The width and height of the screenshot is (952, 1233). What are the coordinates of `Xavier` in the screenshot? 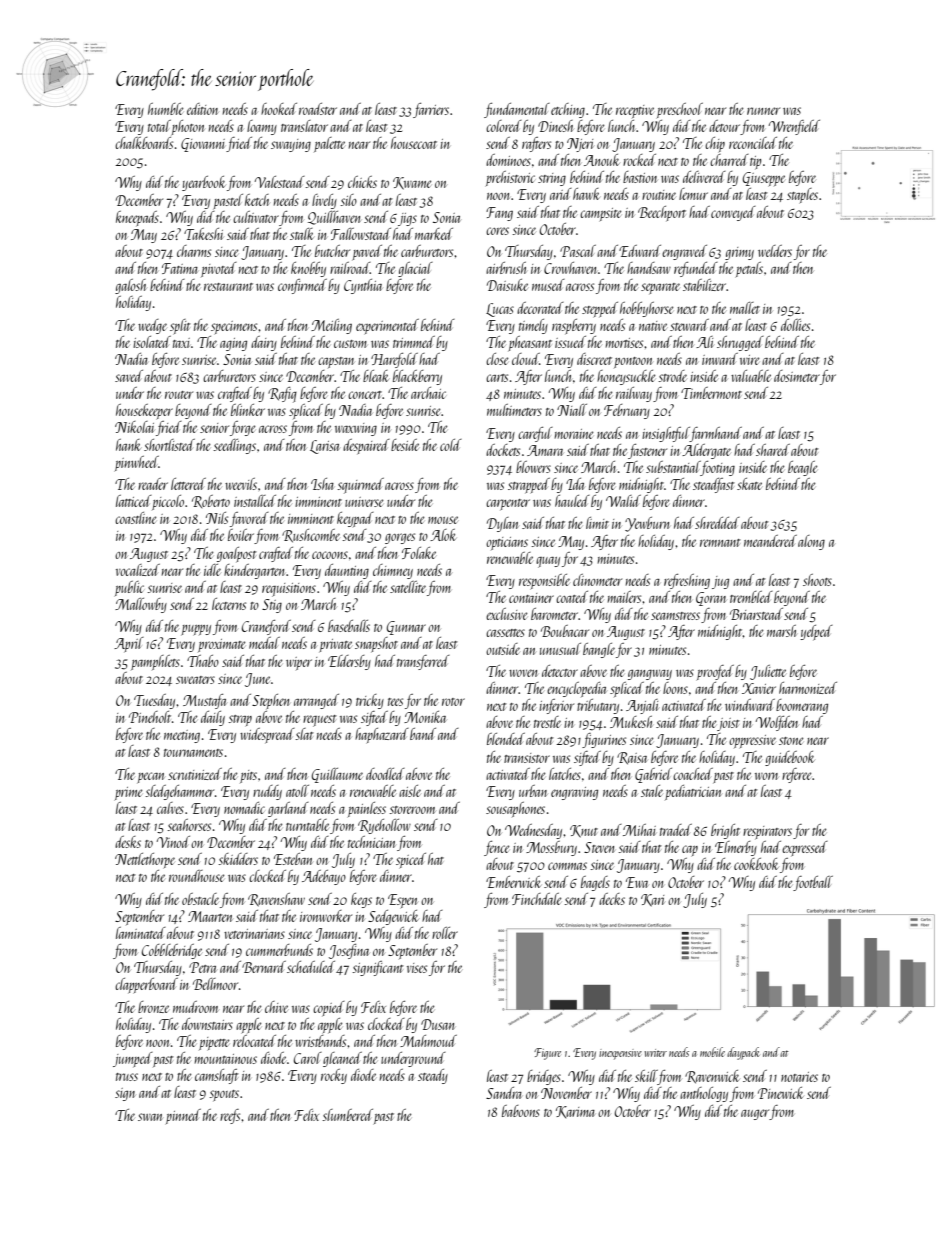 It's located at (759, 688).
